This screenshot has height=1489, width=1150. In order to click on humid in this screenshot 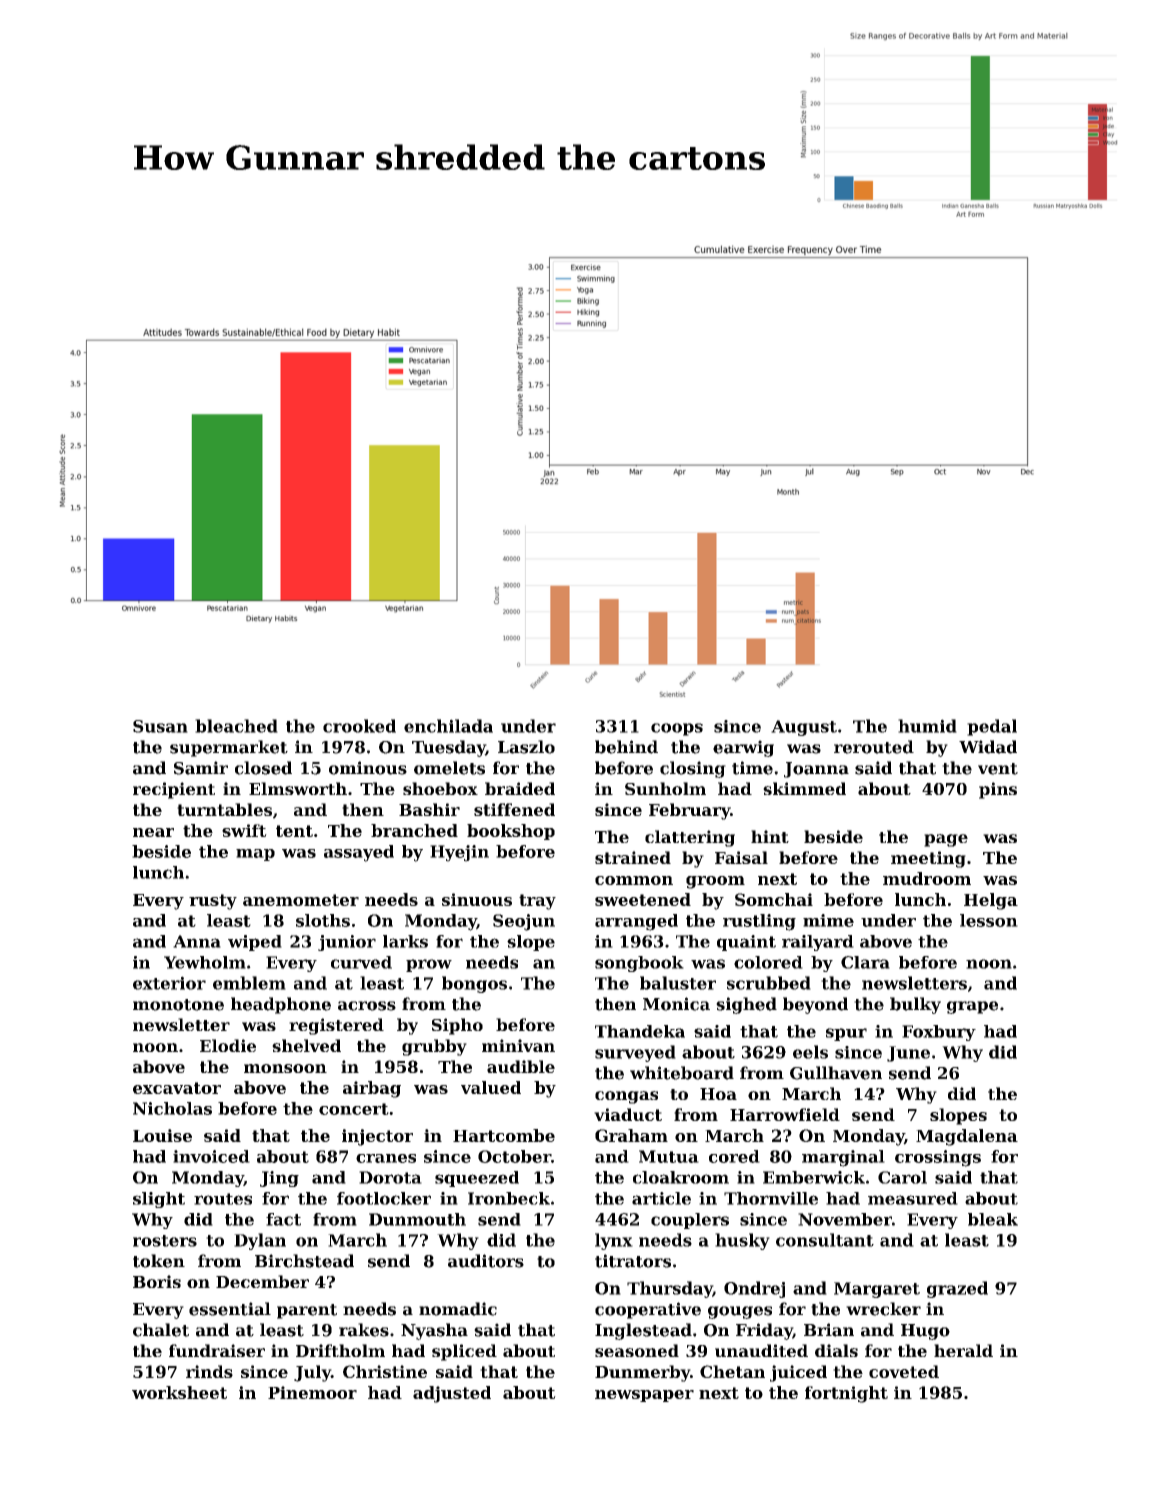, I will do `click(927, 726)`.
